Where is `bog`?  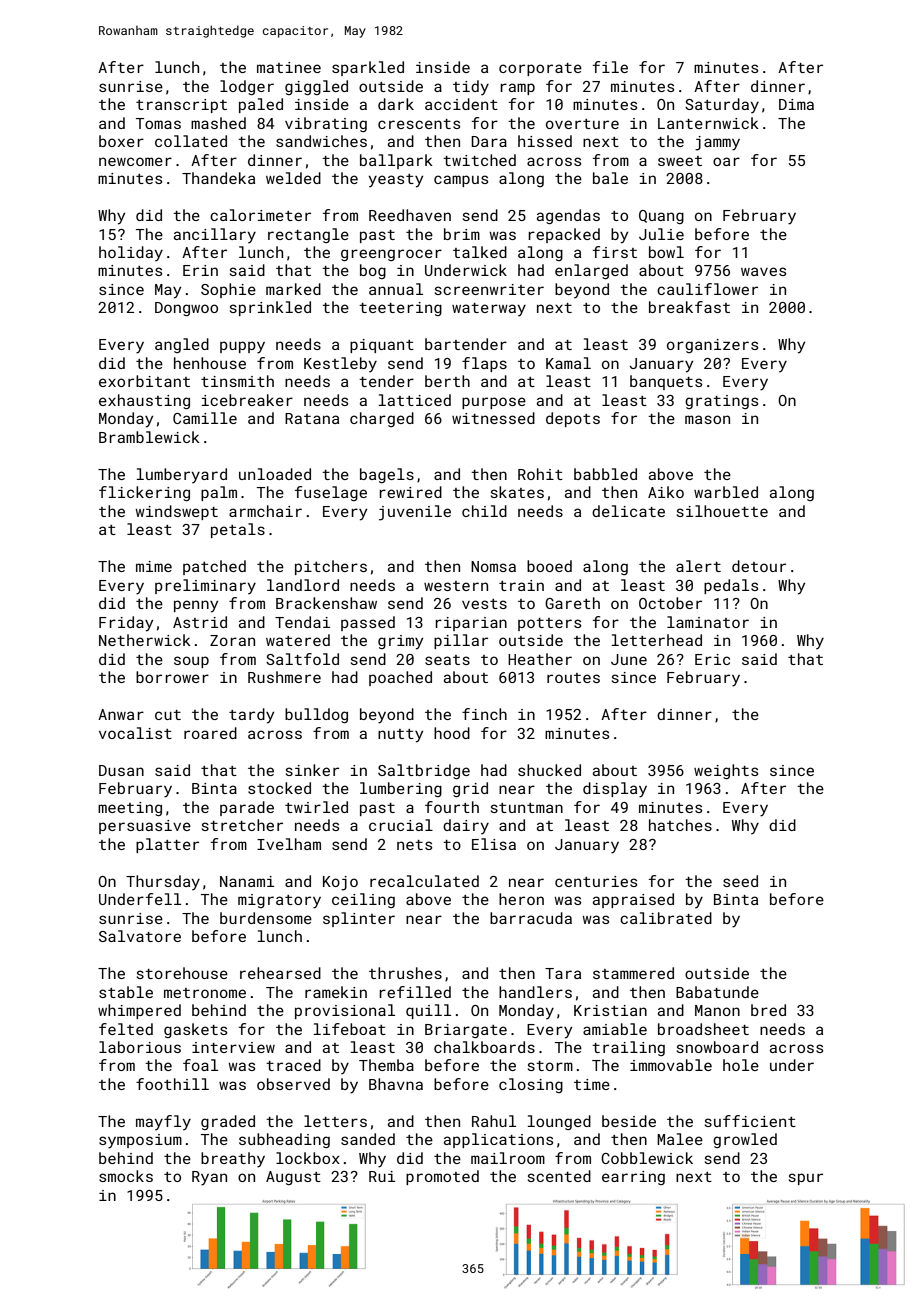
bog is located at coordinates (373, 271).
